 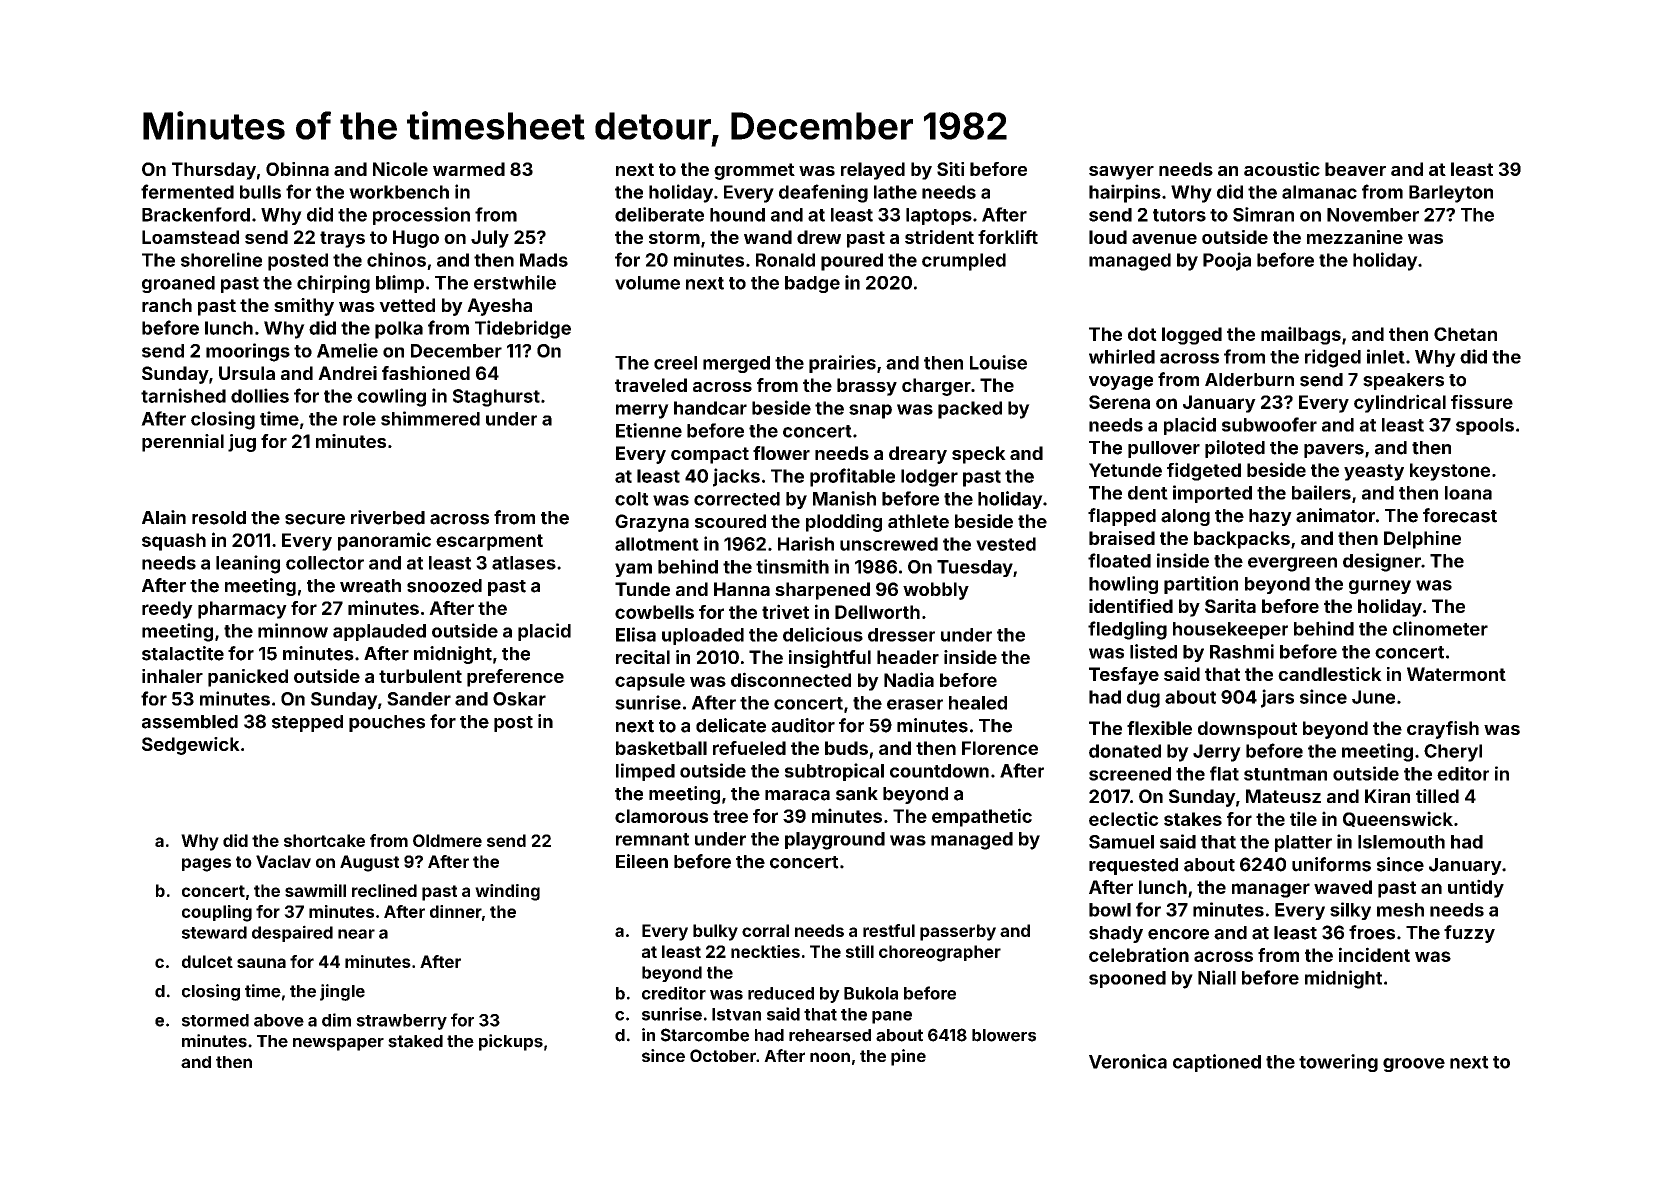 I want to click on reedy, so click(x=167, y=610).
